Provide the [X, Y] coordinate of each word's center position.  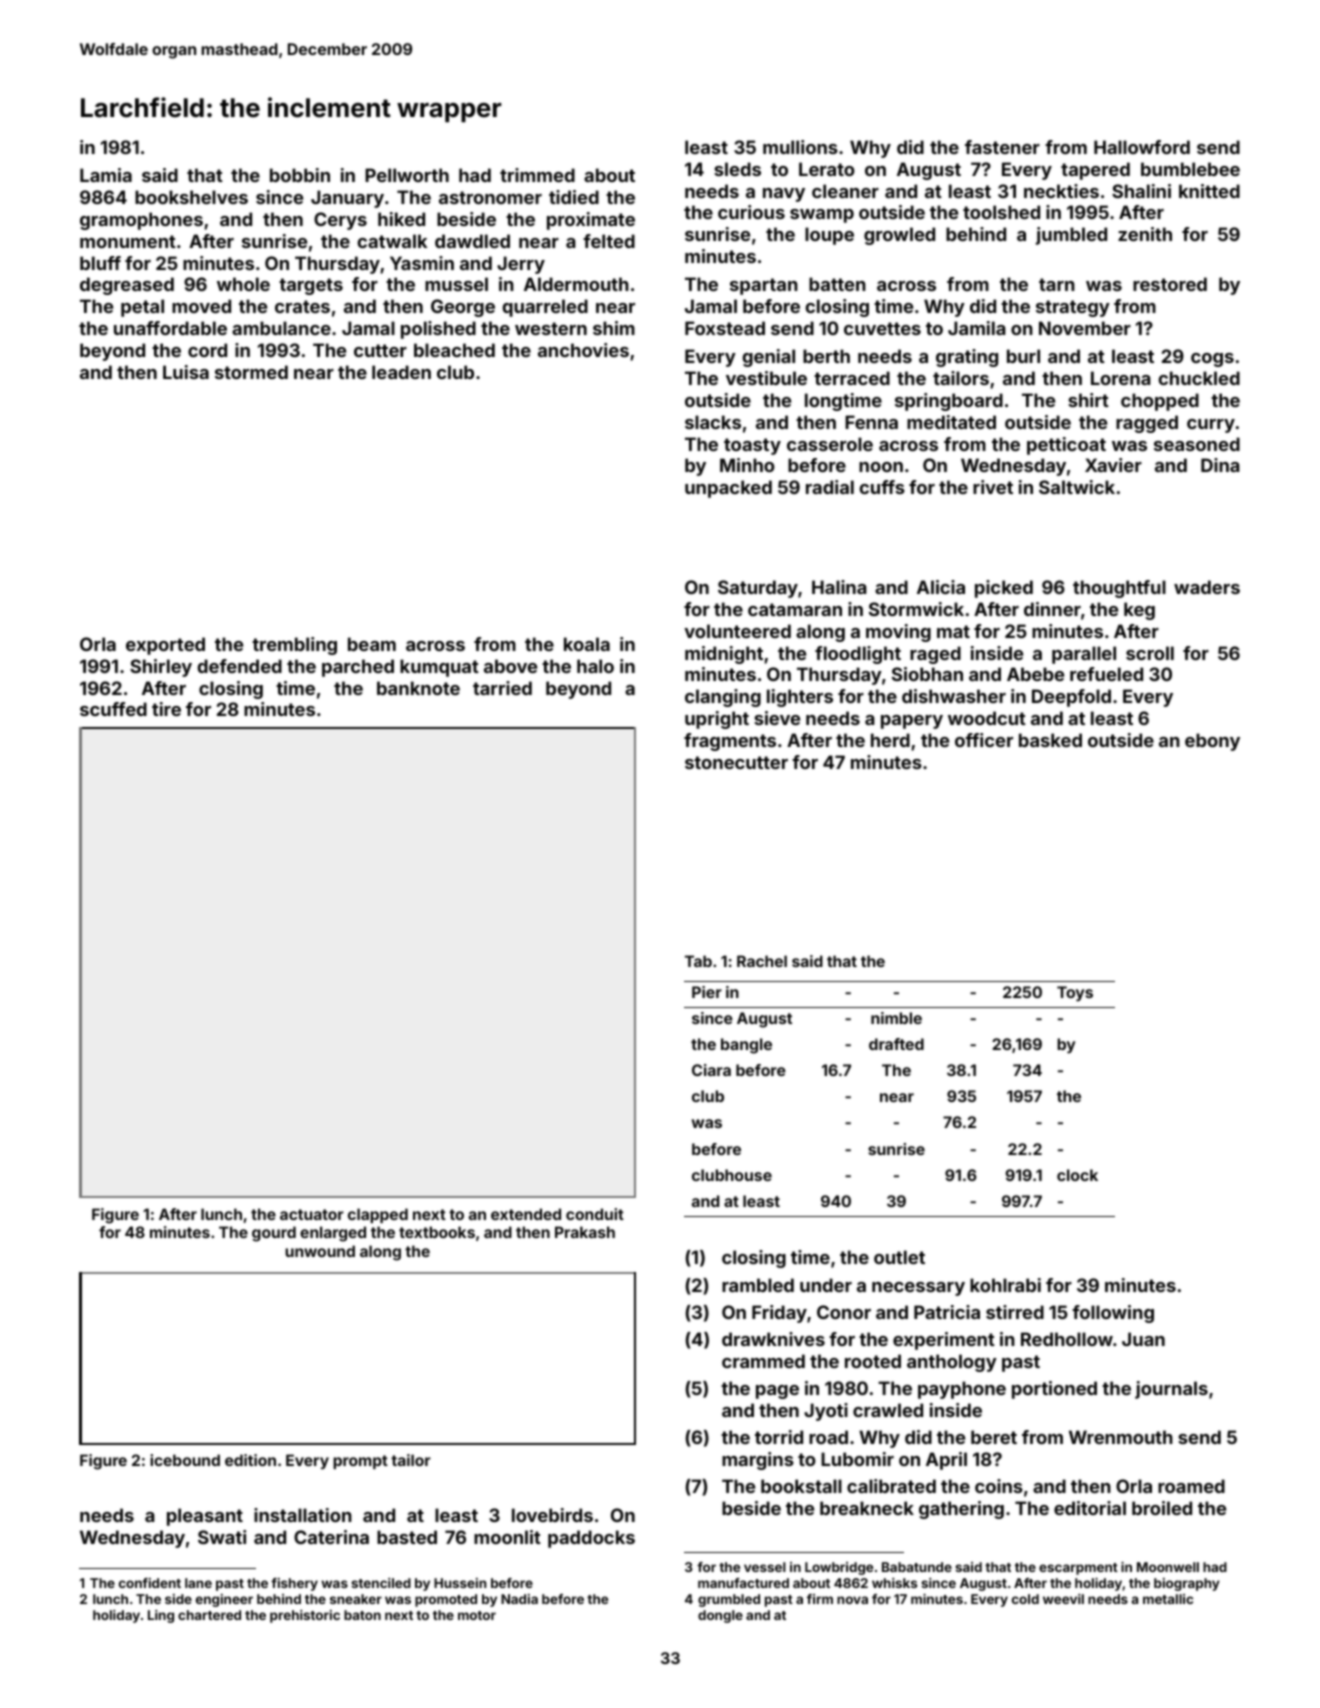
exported [165, 646]
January [347, 199]
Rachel [762, 961]
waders [1207, 587]
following [1113, 1314]
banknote [418, 688]
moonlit [507, 1537]
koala [587, 644]
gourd [274, 1234]
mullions [800, 147]
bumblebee [1190, 169]
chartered [209, 1615]
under [826, 1285]
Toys [1075, 994]
